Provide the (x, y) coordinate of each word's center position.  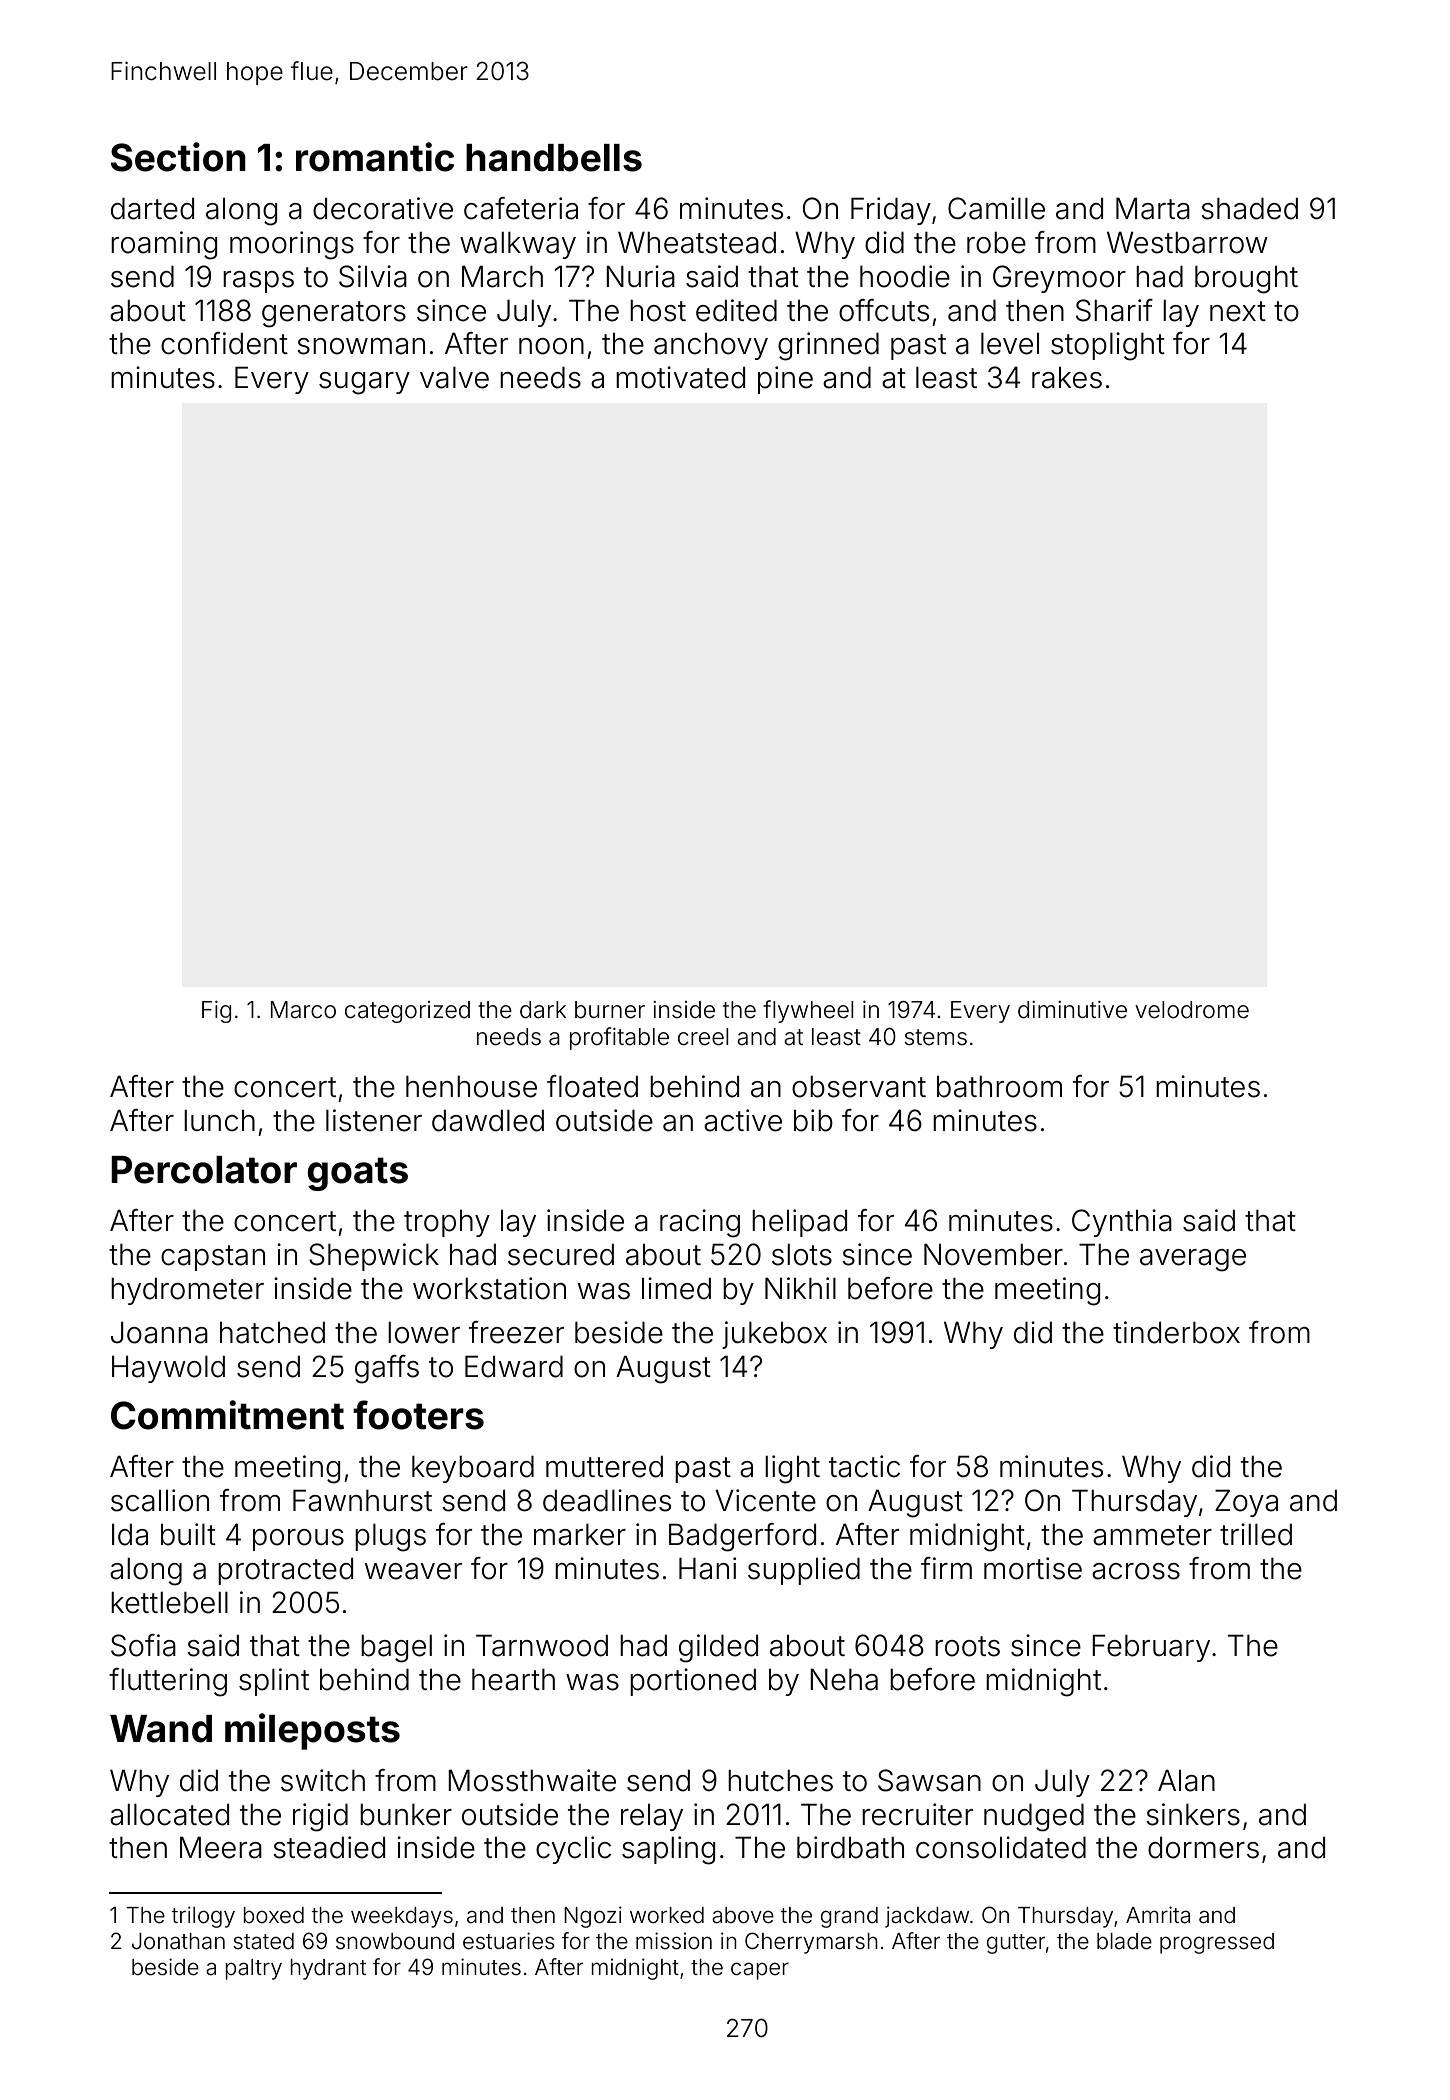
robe (996, 243)
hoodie (905, 276)
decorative (383, 208)
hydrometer (187, 1291)
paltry (253, 1969)
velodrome (1192, 1010)
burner (610, 1010)
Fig (216, 1012)
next (1238, 311)
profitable (619, 1038)
